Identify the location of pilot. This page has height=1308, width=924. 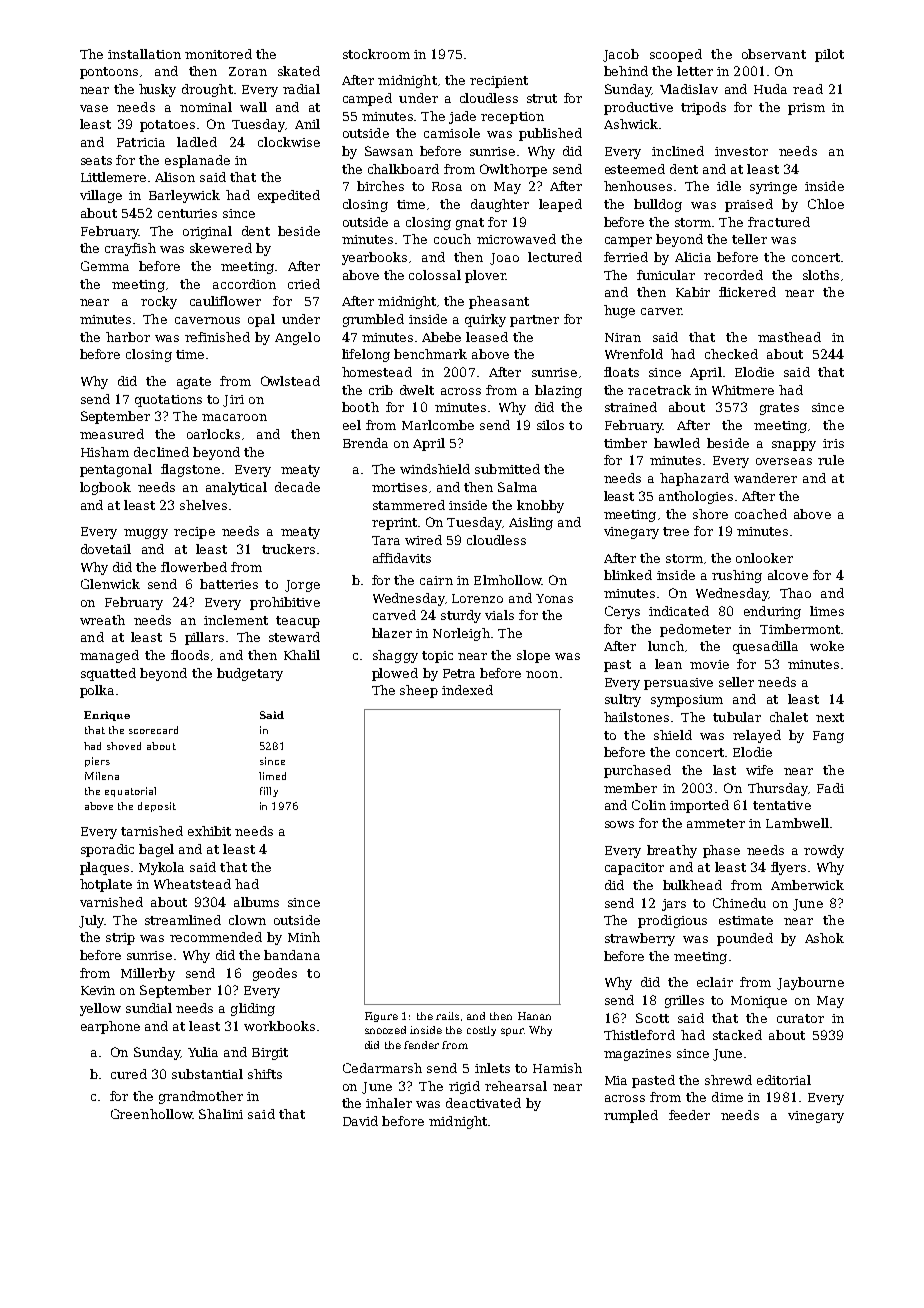
(829, 55).
